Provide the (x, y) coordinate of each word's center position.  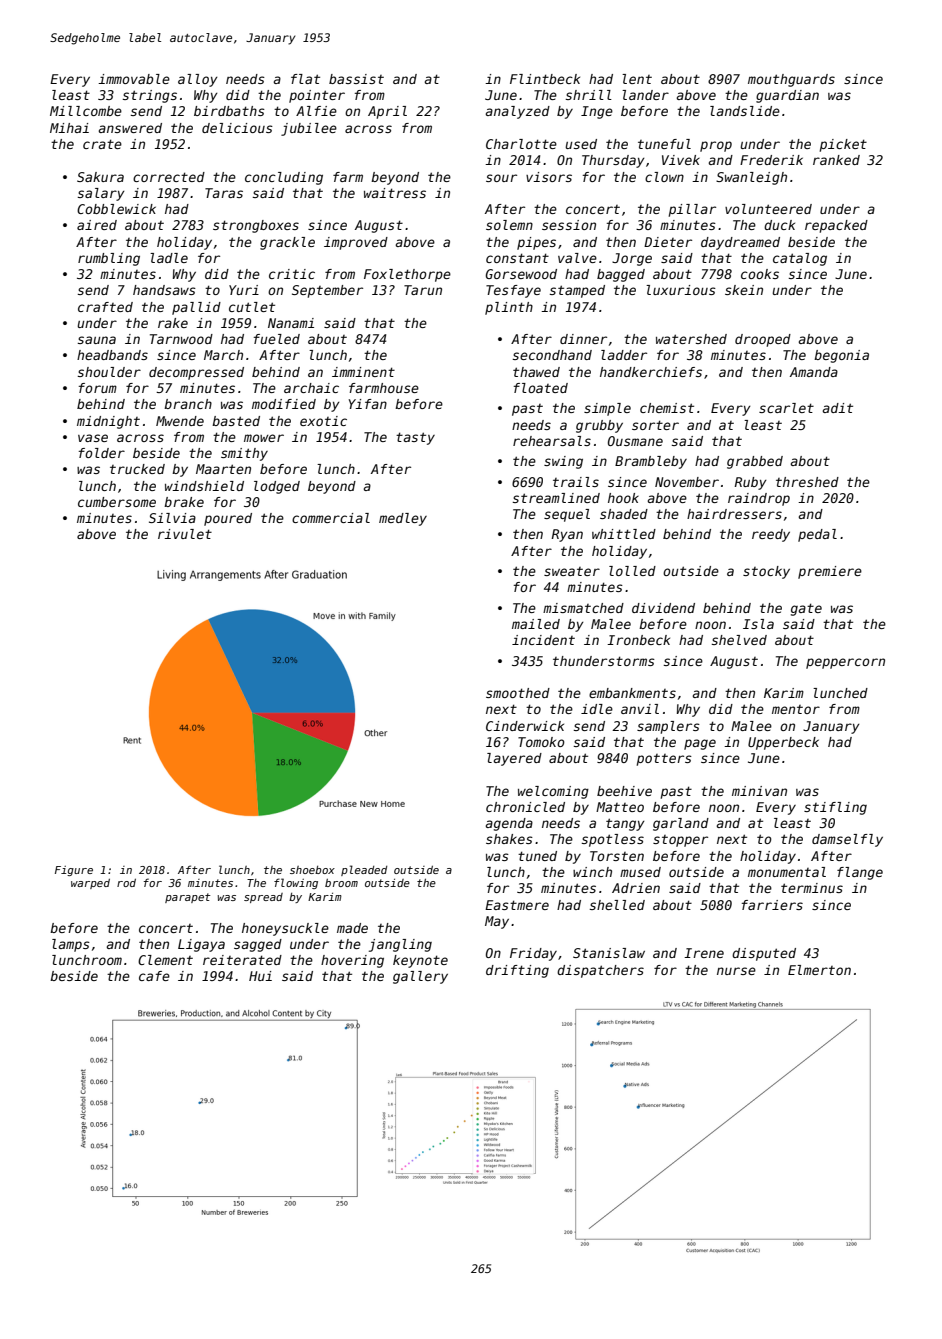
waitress (395, 193)
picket (843, 145)
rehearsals (552, 441)
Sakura (100, 177)
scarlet (786, 408)
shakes (509, 839)
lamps (71, 945)
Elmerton (819, 970)
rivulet (185, 534)
